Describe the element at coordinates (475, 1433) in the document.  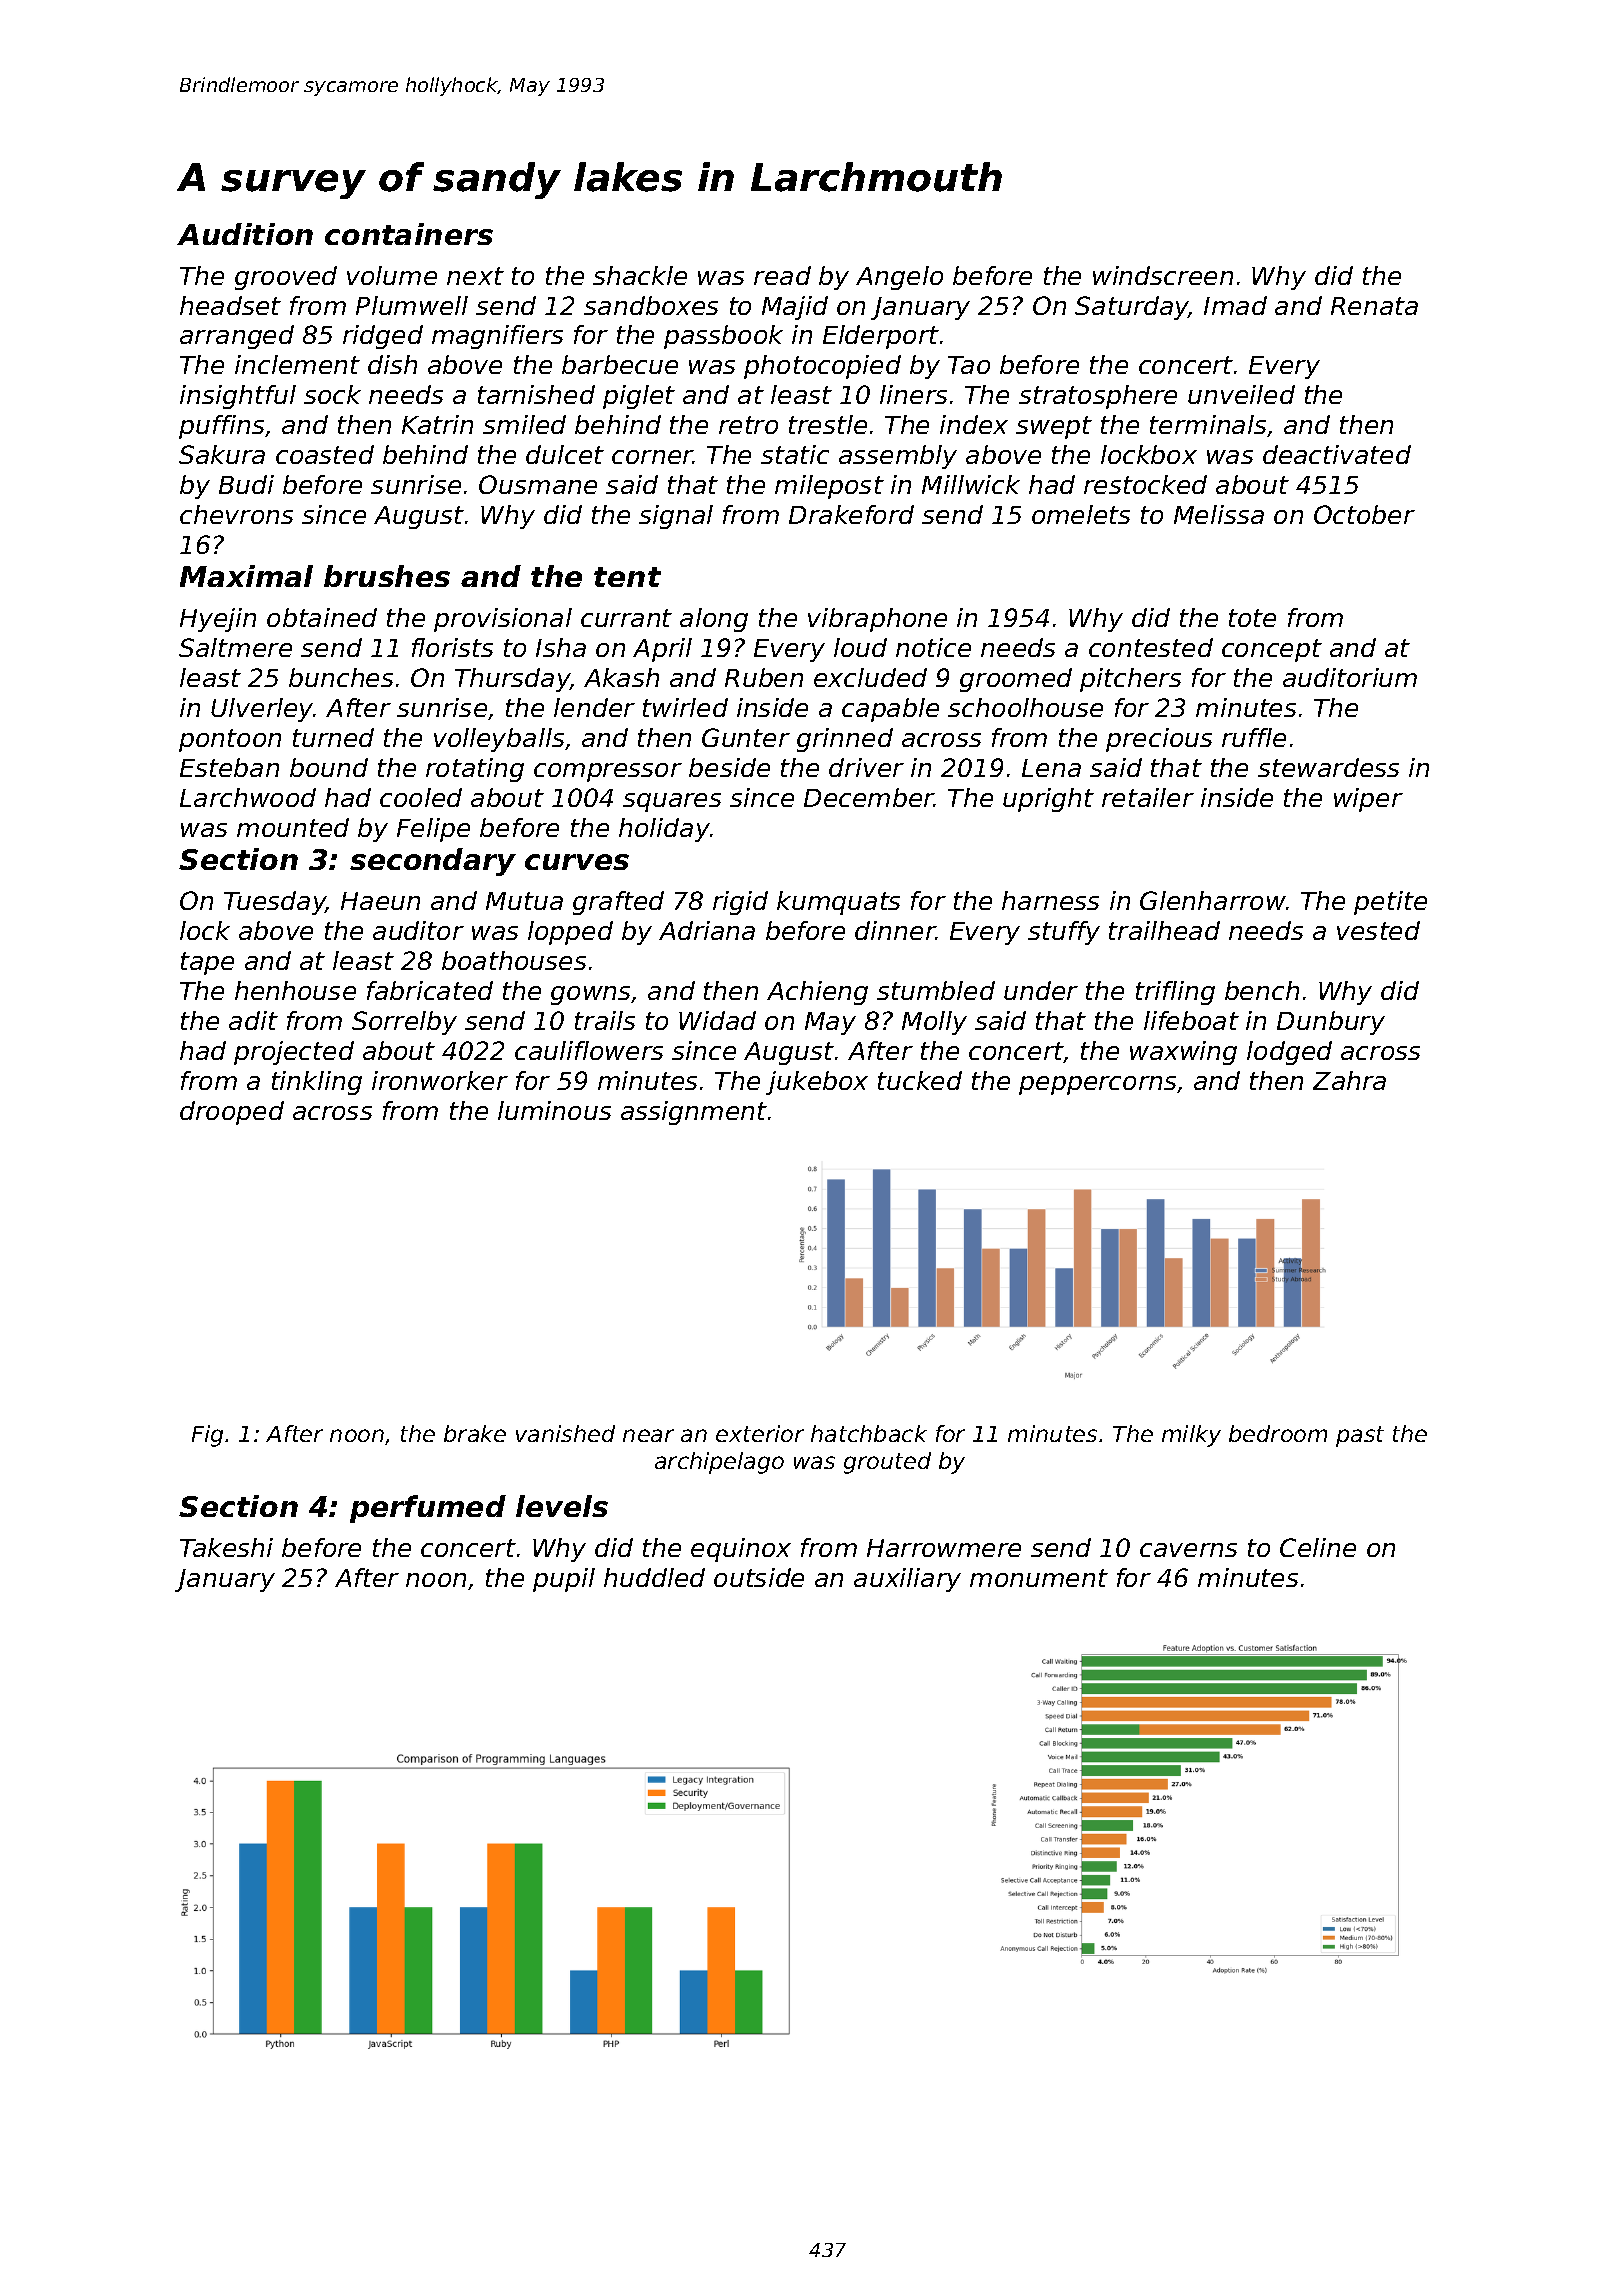
I see `brake` at that location.
